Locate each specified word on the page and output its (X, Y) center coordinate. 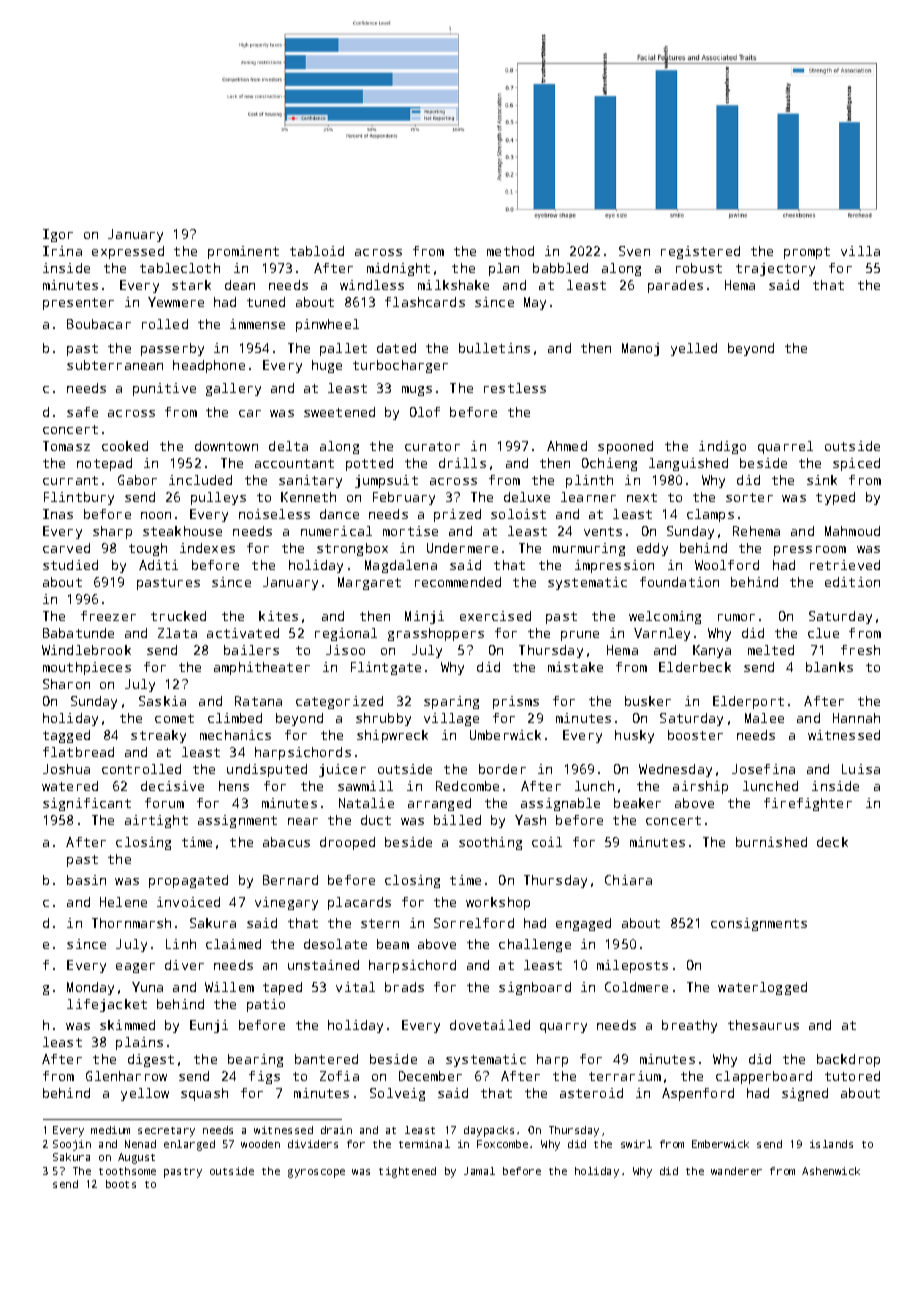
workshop (498, 903)
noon (156, 515)
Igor (58, 235)
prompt (807, 253)
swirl (636, 1144)
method (510, 251)
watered (70, 786)
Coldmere (636, 987)
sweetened (339, 412)
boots (121, 1184)
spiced (856, 464)
